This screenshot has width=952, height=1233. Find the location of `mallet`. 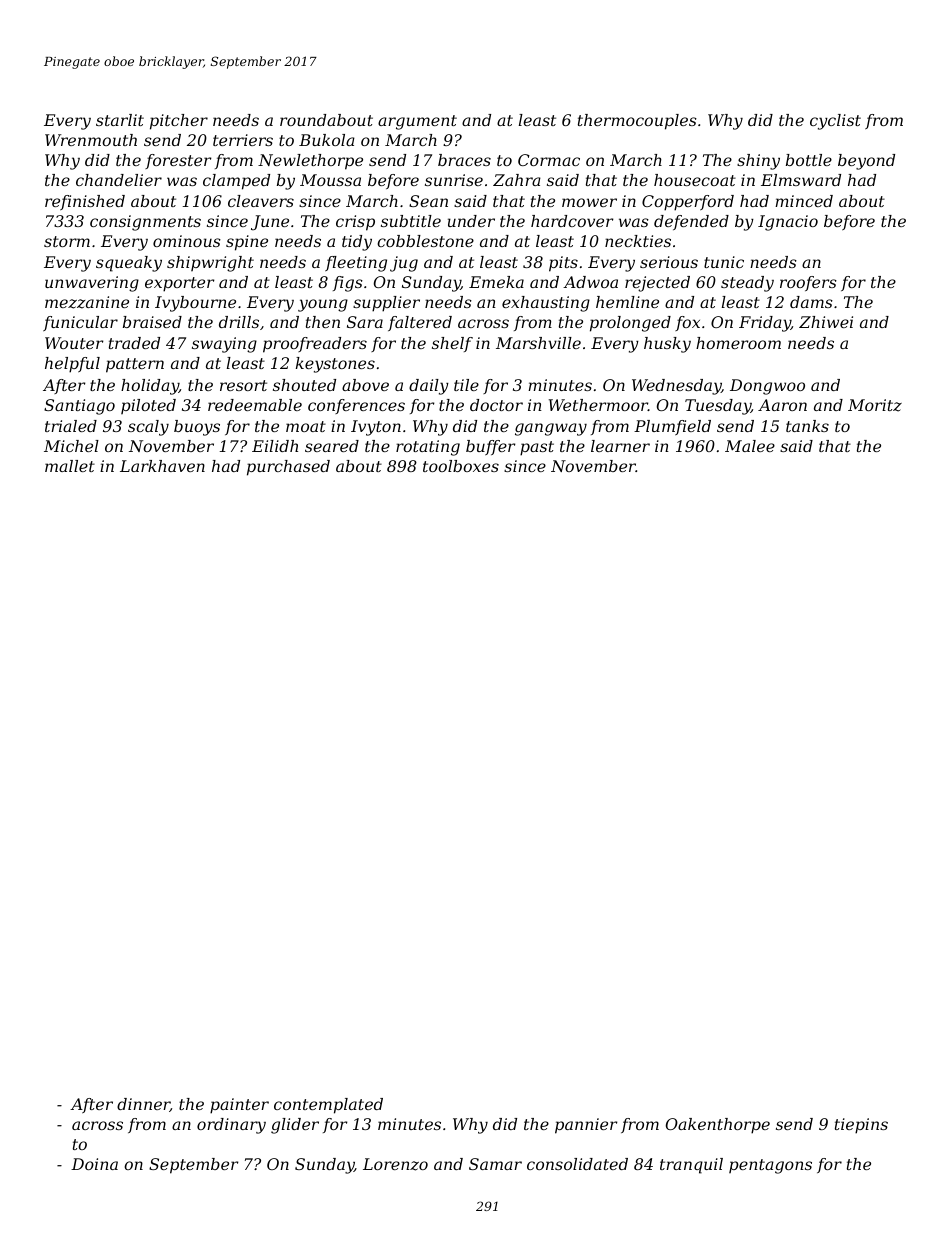

mallet is located at coordinates (70, 466).
